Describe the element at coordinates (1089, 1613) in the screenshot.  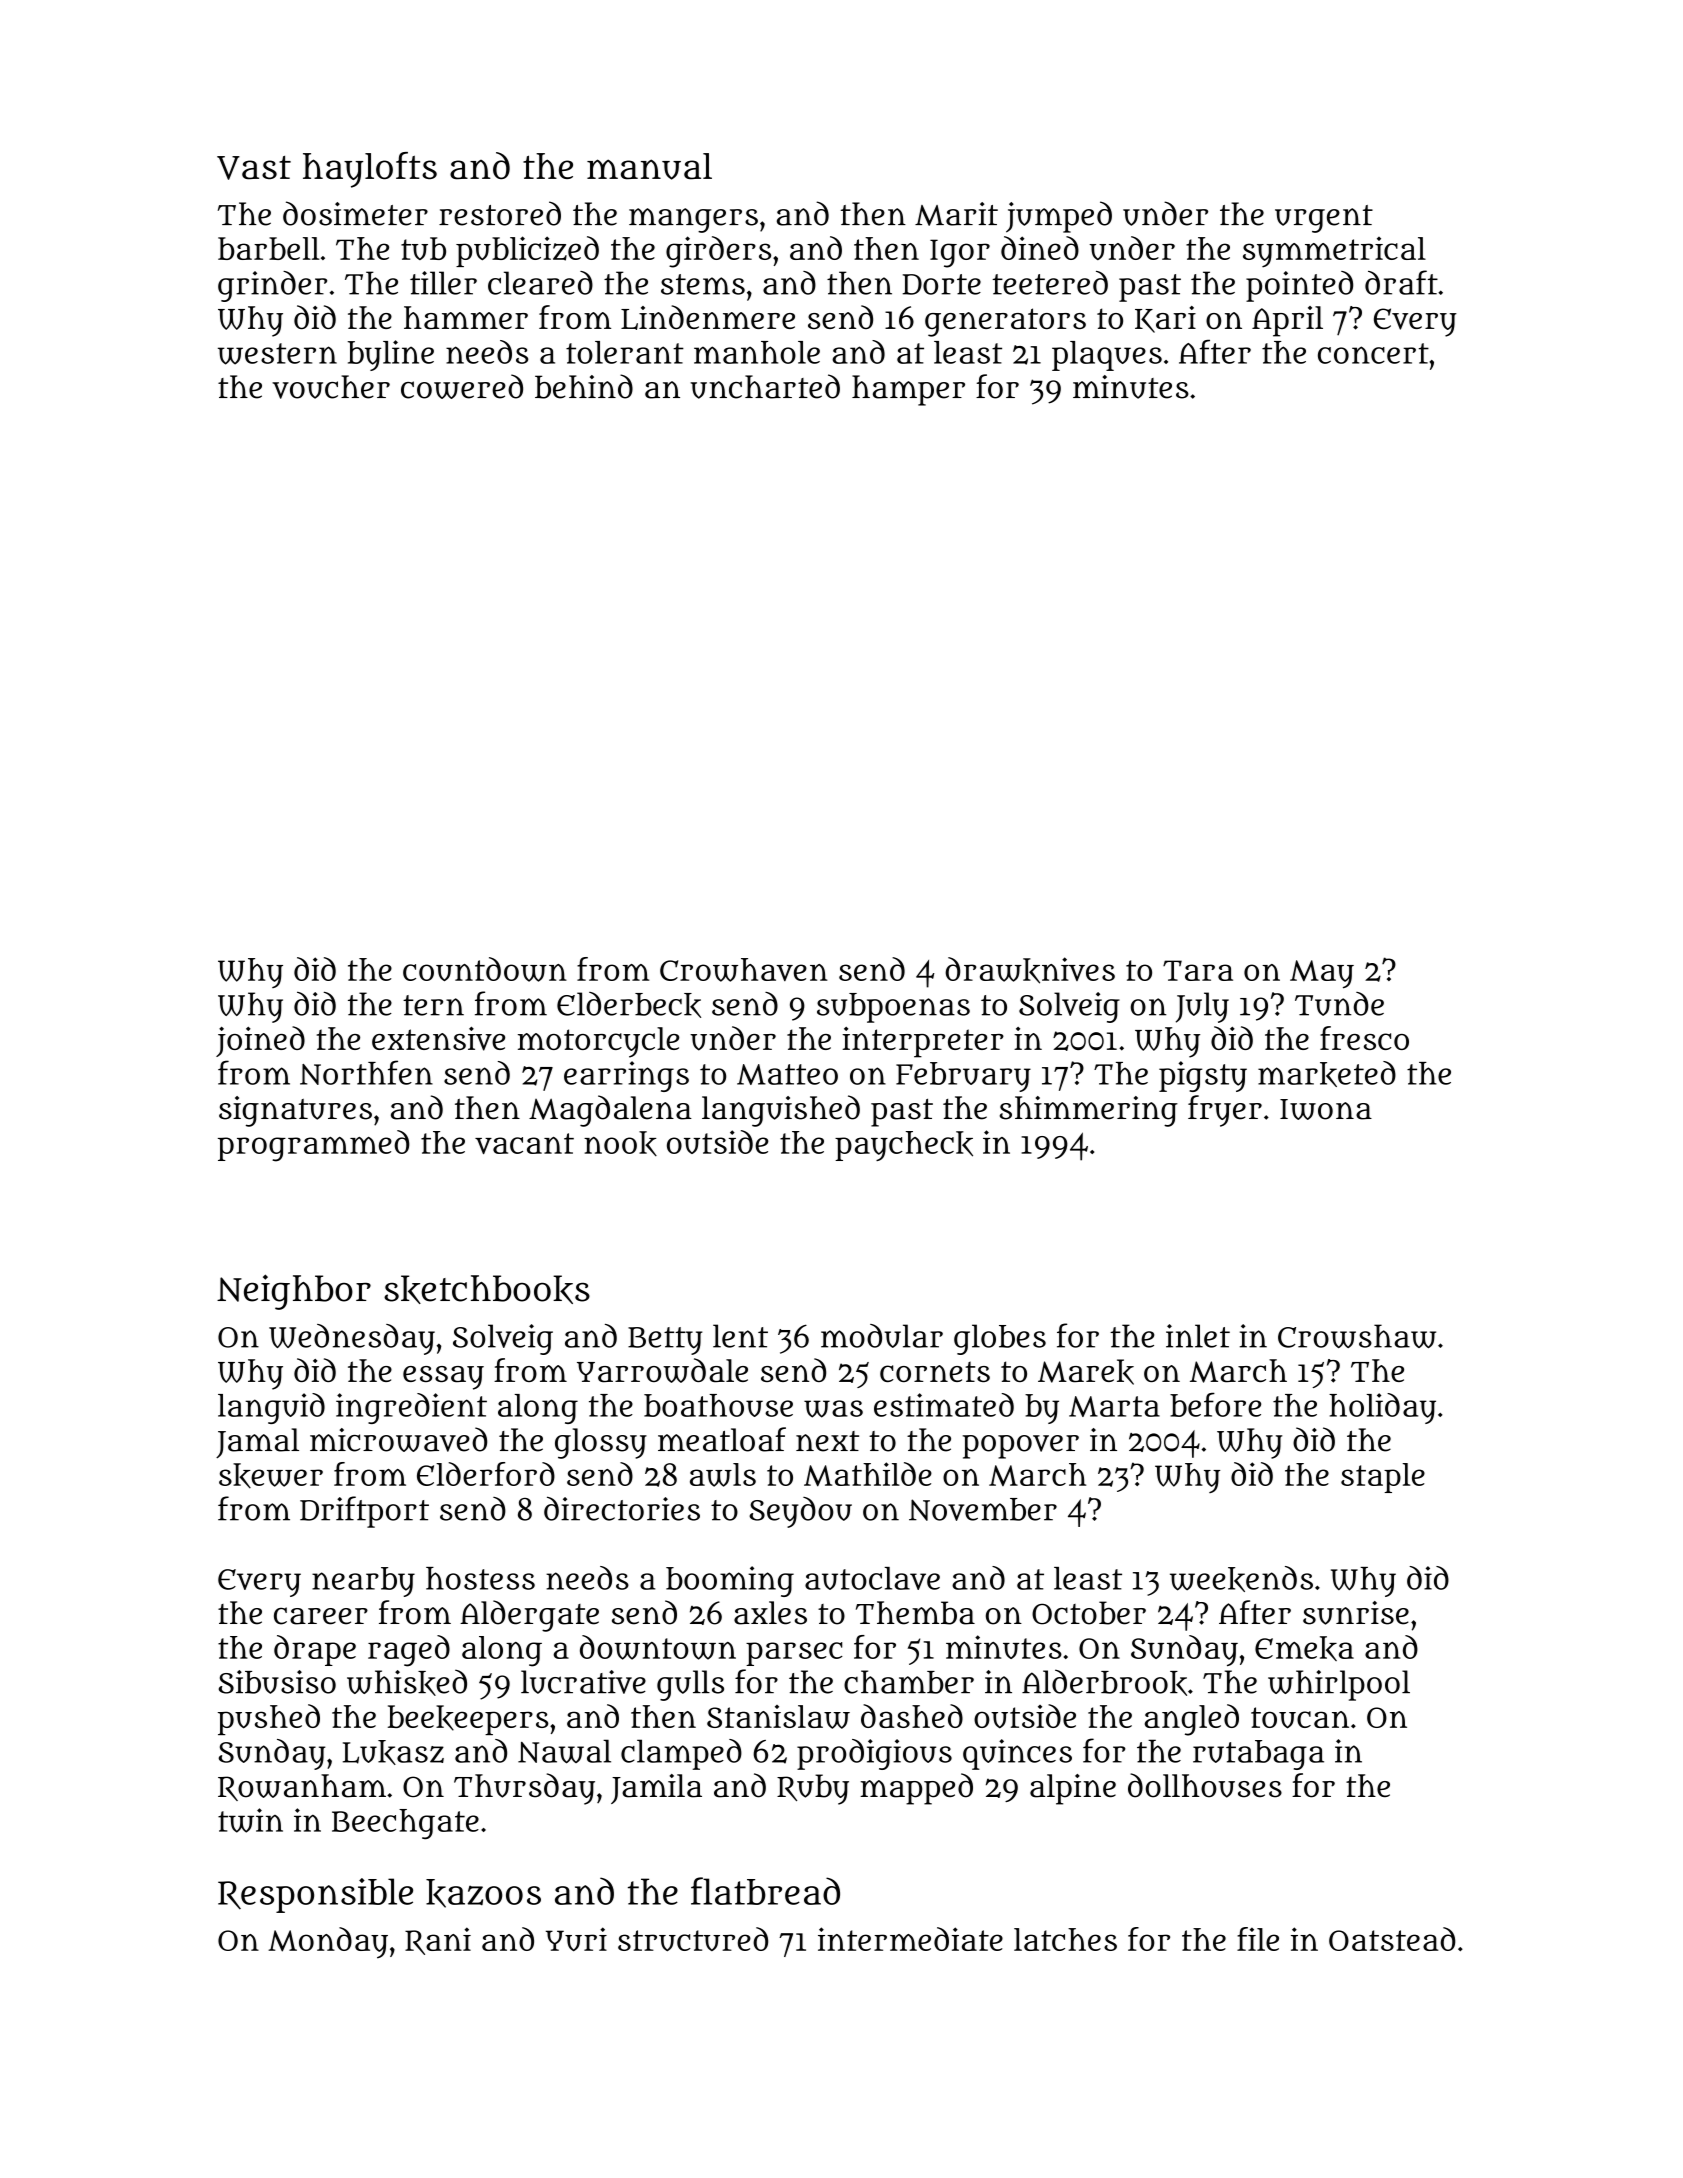
I see `October` at that location.
